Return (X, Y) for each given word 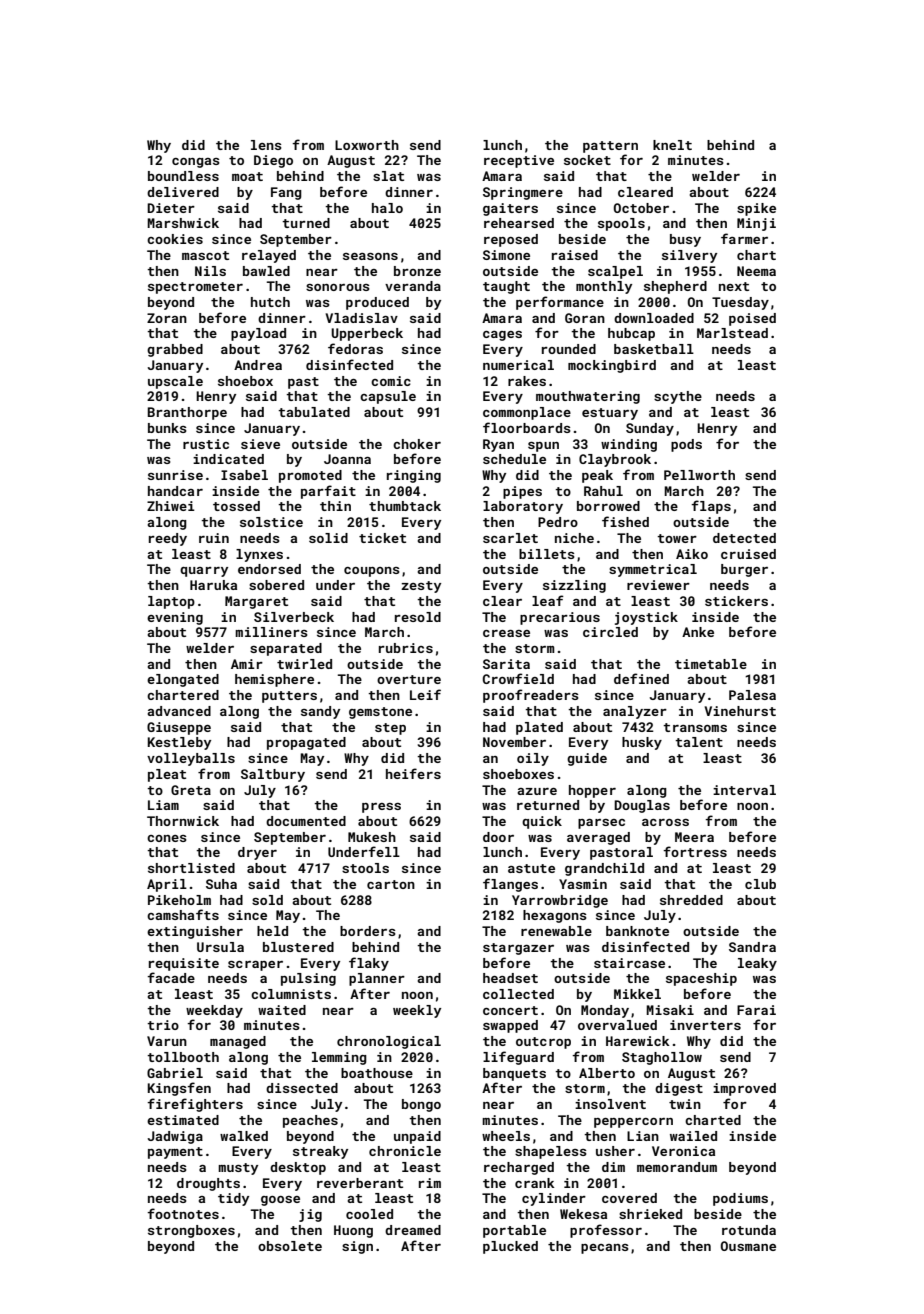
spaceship (701, 979)
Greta (191, 790)
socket (587, 160)
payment (175, 1153)
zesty (421, 587)
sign (357, 1247)
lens (266, 145)
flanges (510, 885)
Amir (247, 664)
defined (641, 678)
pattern (610, 147)
